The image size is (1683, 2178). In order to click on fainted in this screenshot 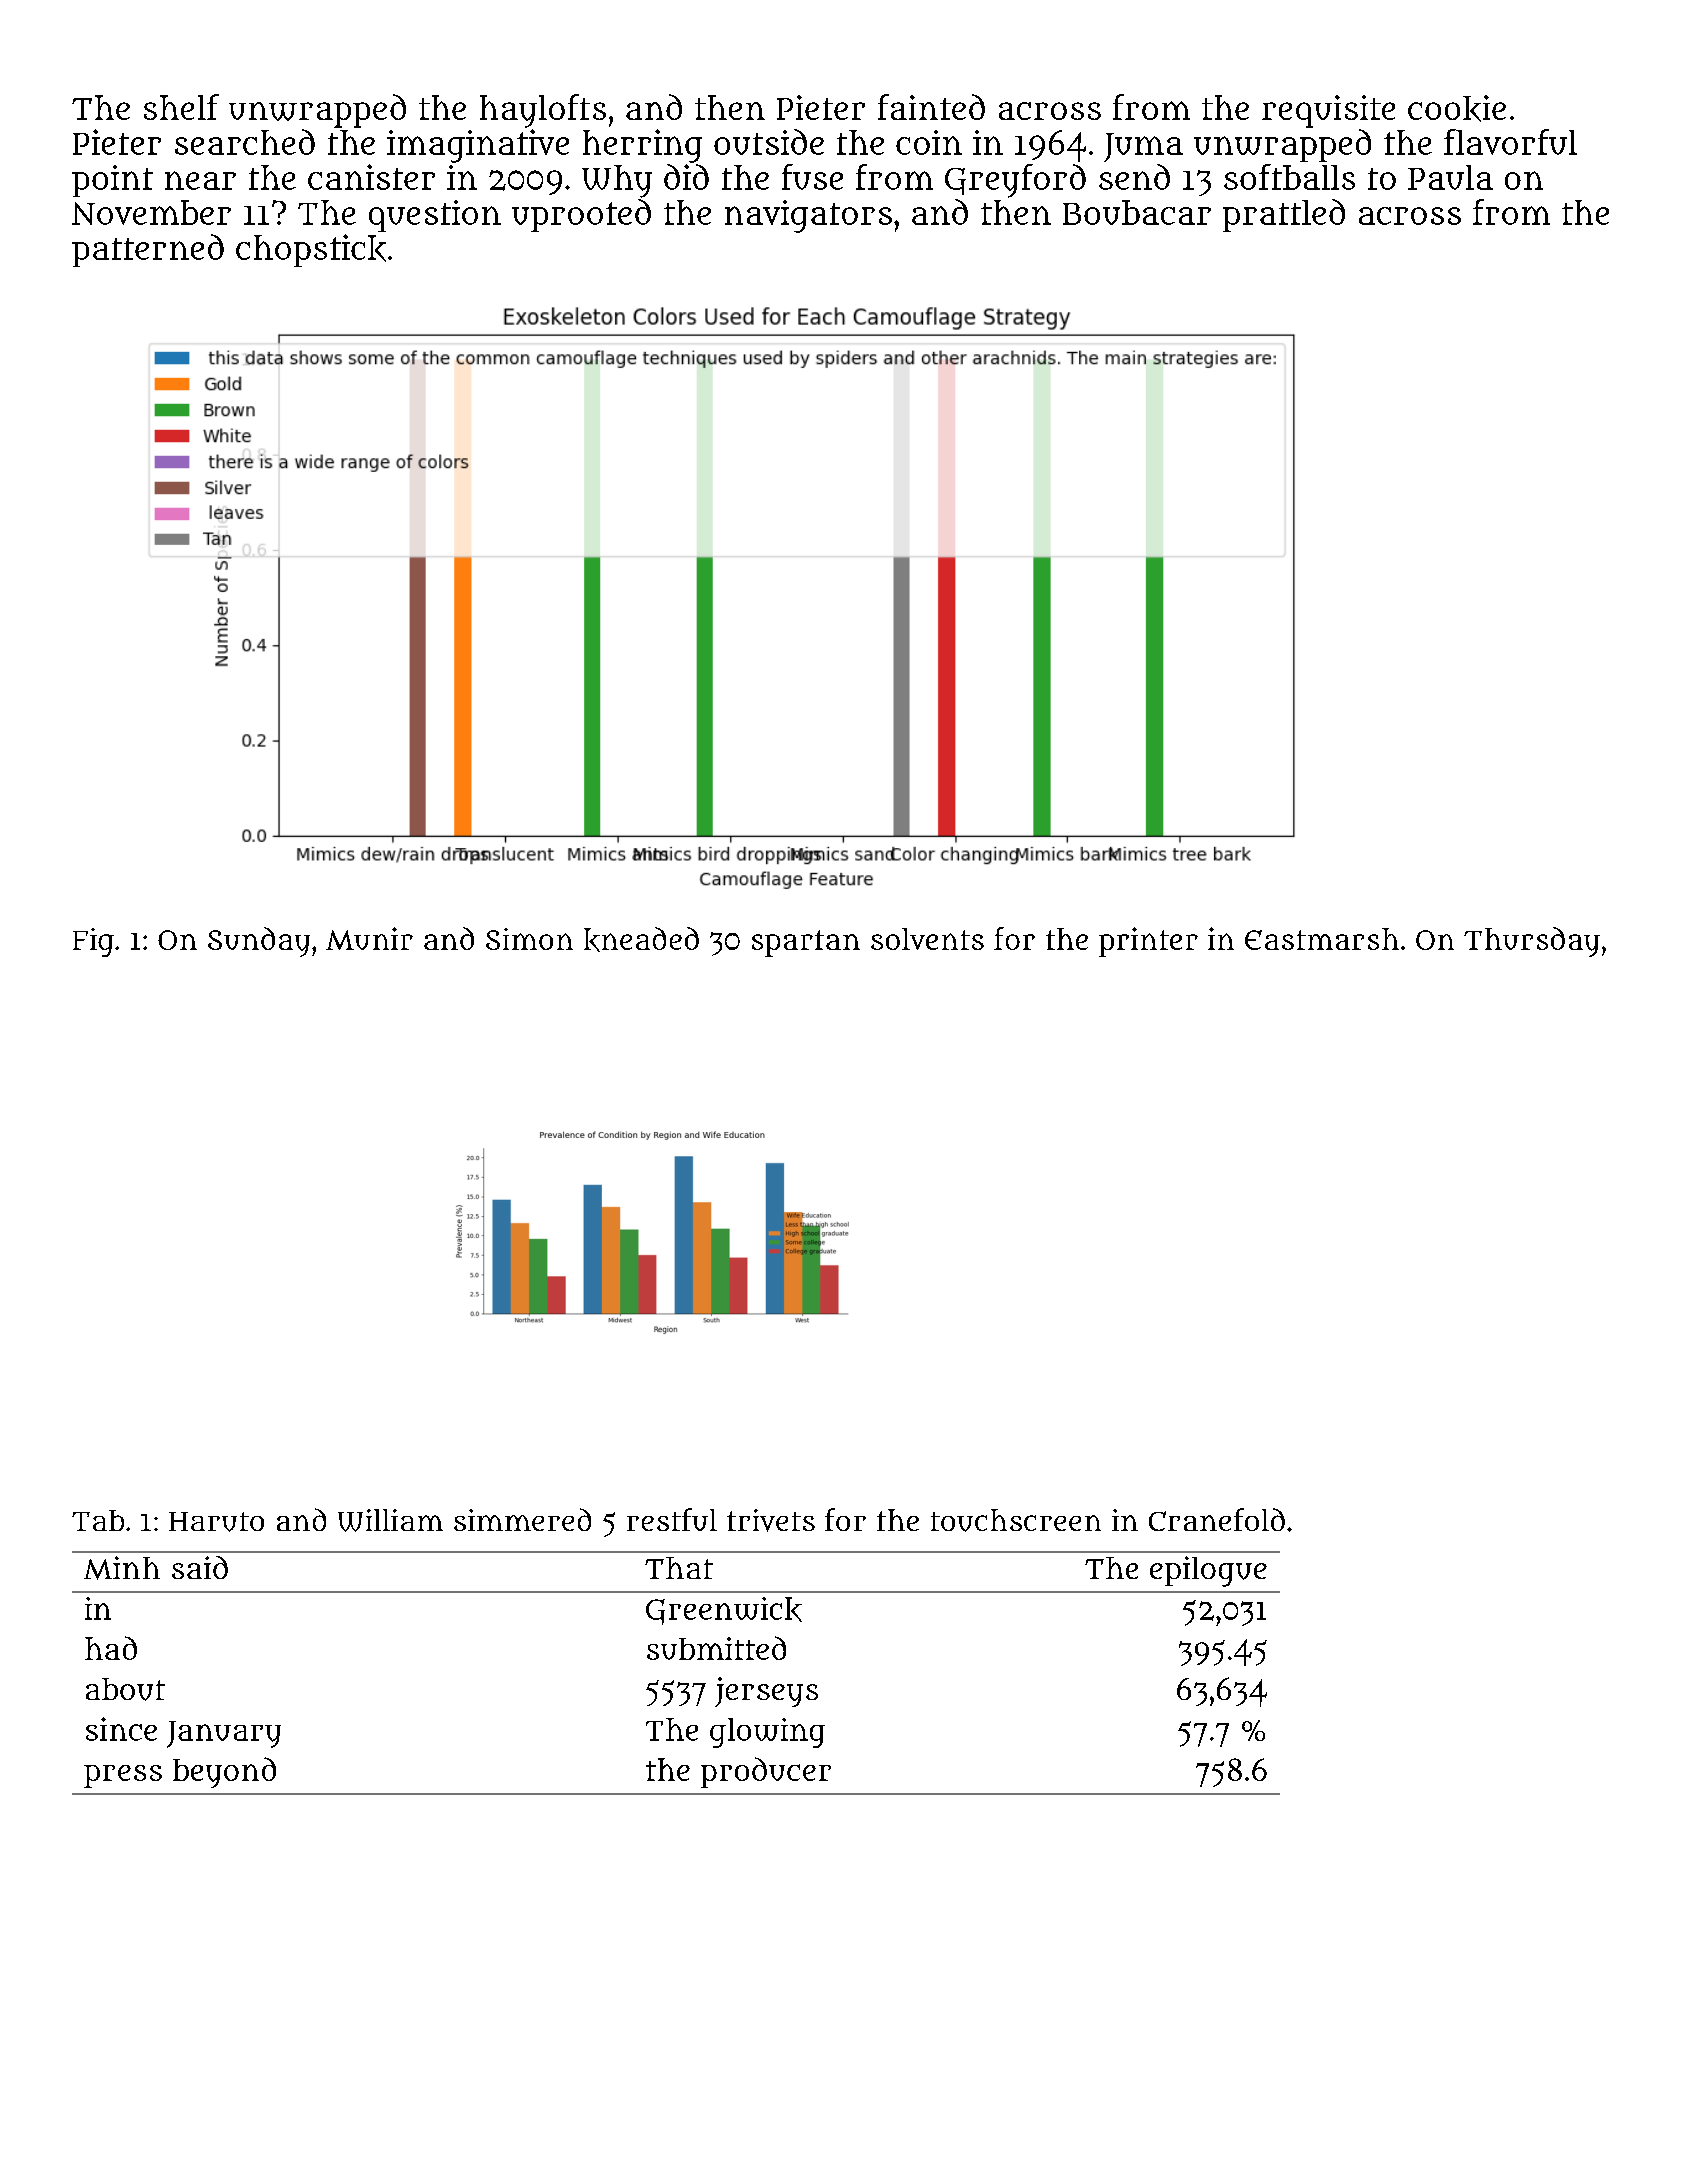, I will do `click(931, 107)`.
